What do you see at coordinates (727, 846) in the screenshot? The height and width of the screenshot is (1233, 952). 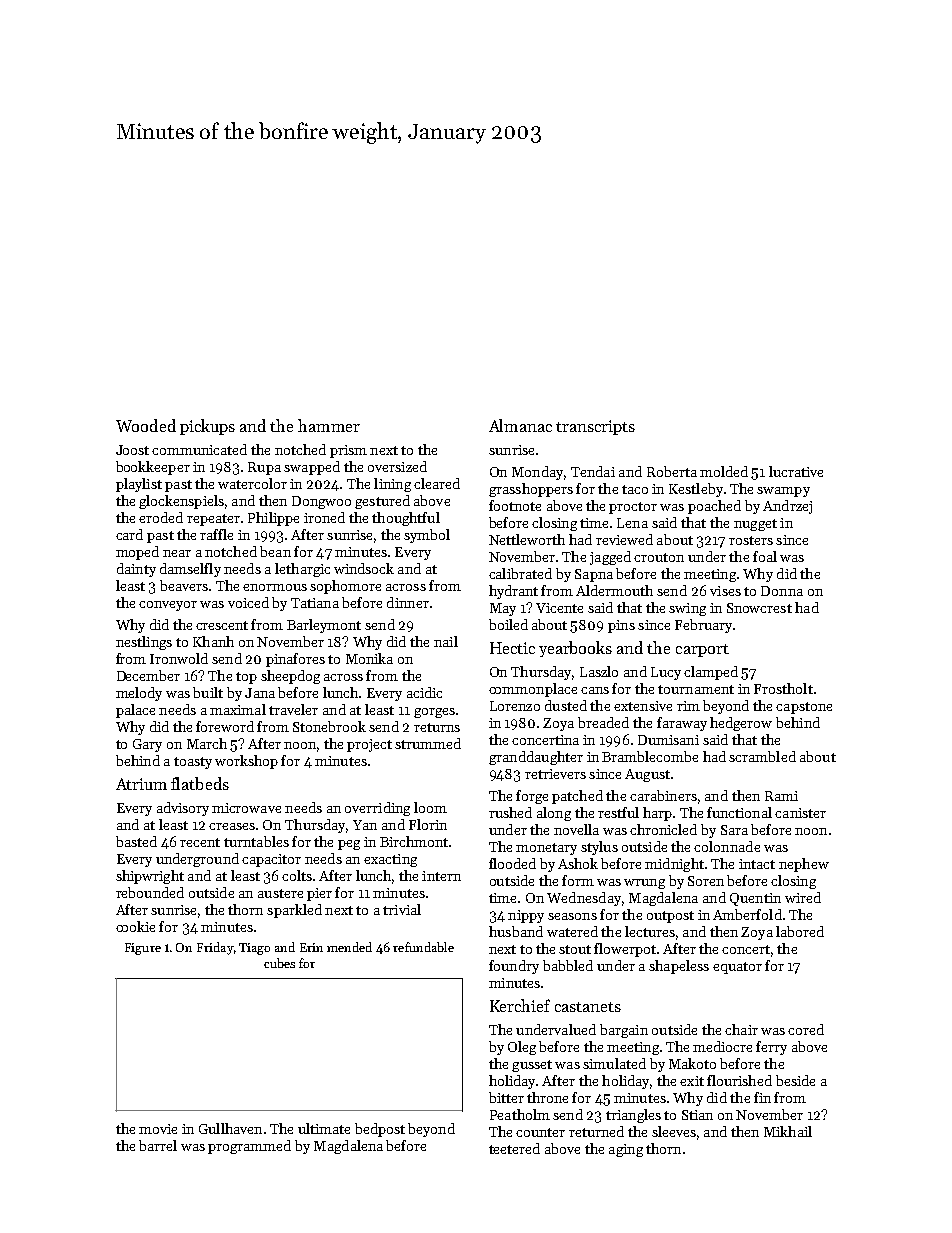 I see `colonnade` at bounding box center [727, 846].
